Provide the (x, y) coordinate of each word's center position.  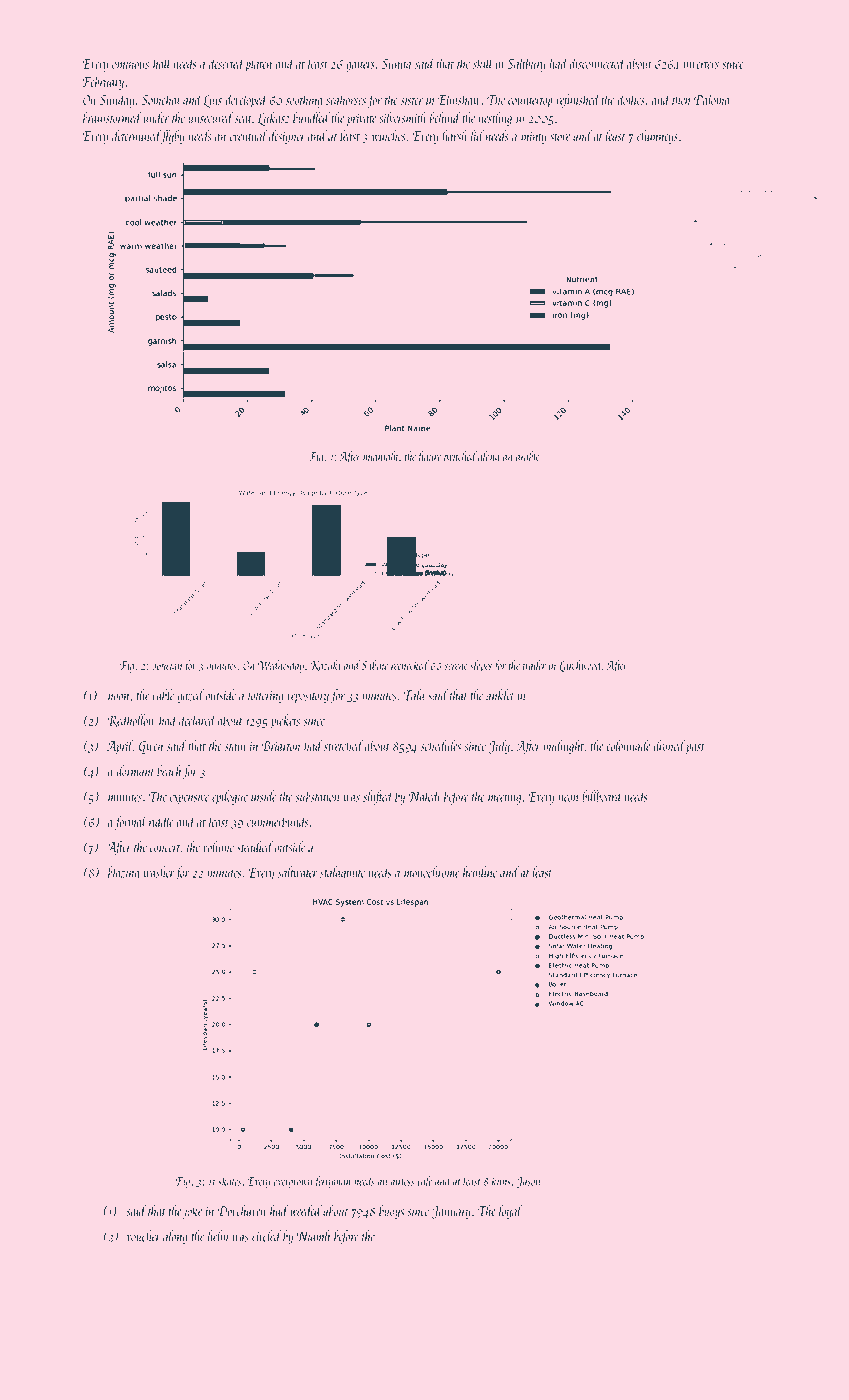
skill (483, 63)
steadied (255, 847)
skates (229, 1181)
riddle (161, 821)
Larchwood (580, 666)
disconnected (597, 63)
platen (258, 64)
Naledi (424, 796)
